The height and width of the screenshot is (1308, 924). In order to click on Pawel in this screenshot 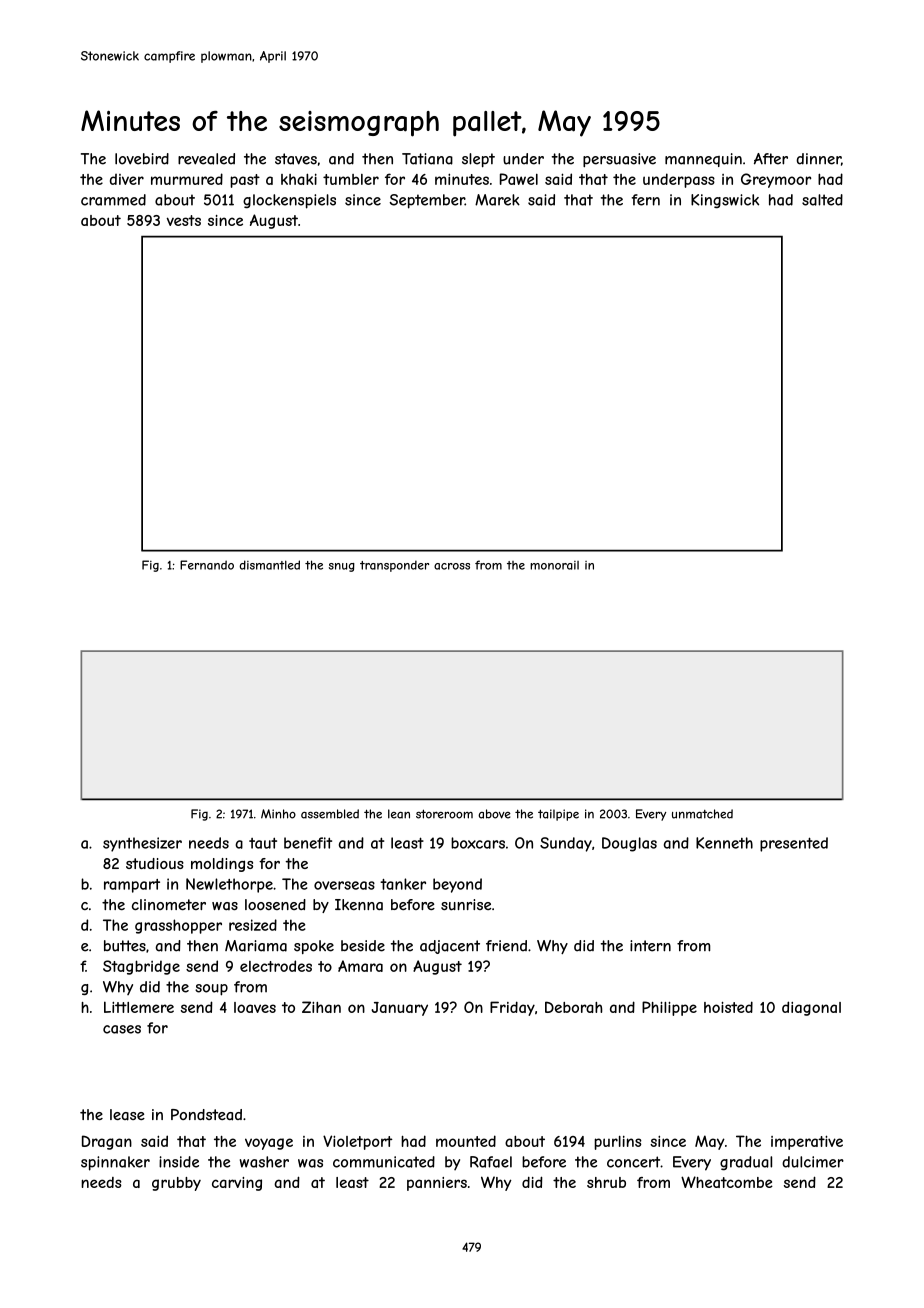, I will do `click(519, 179)`.
